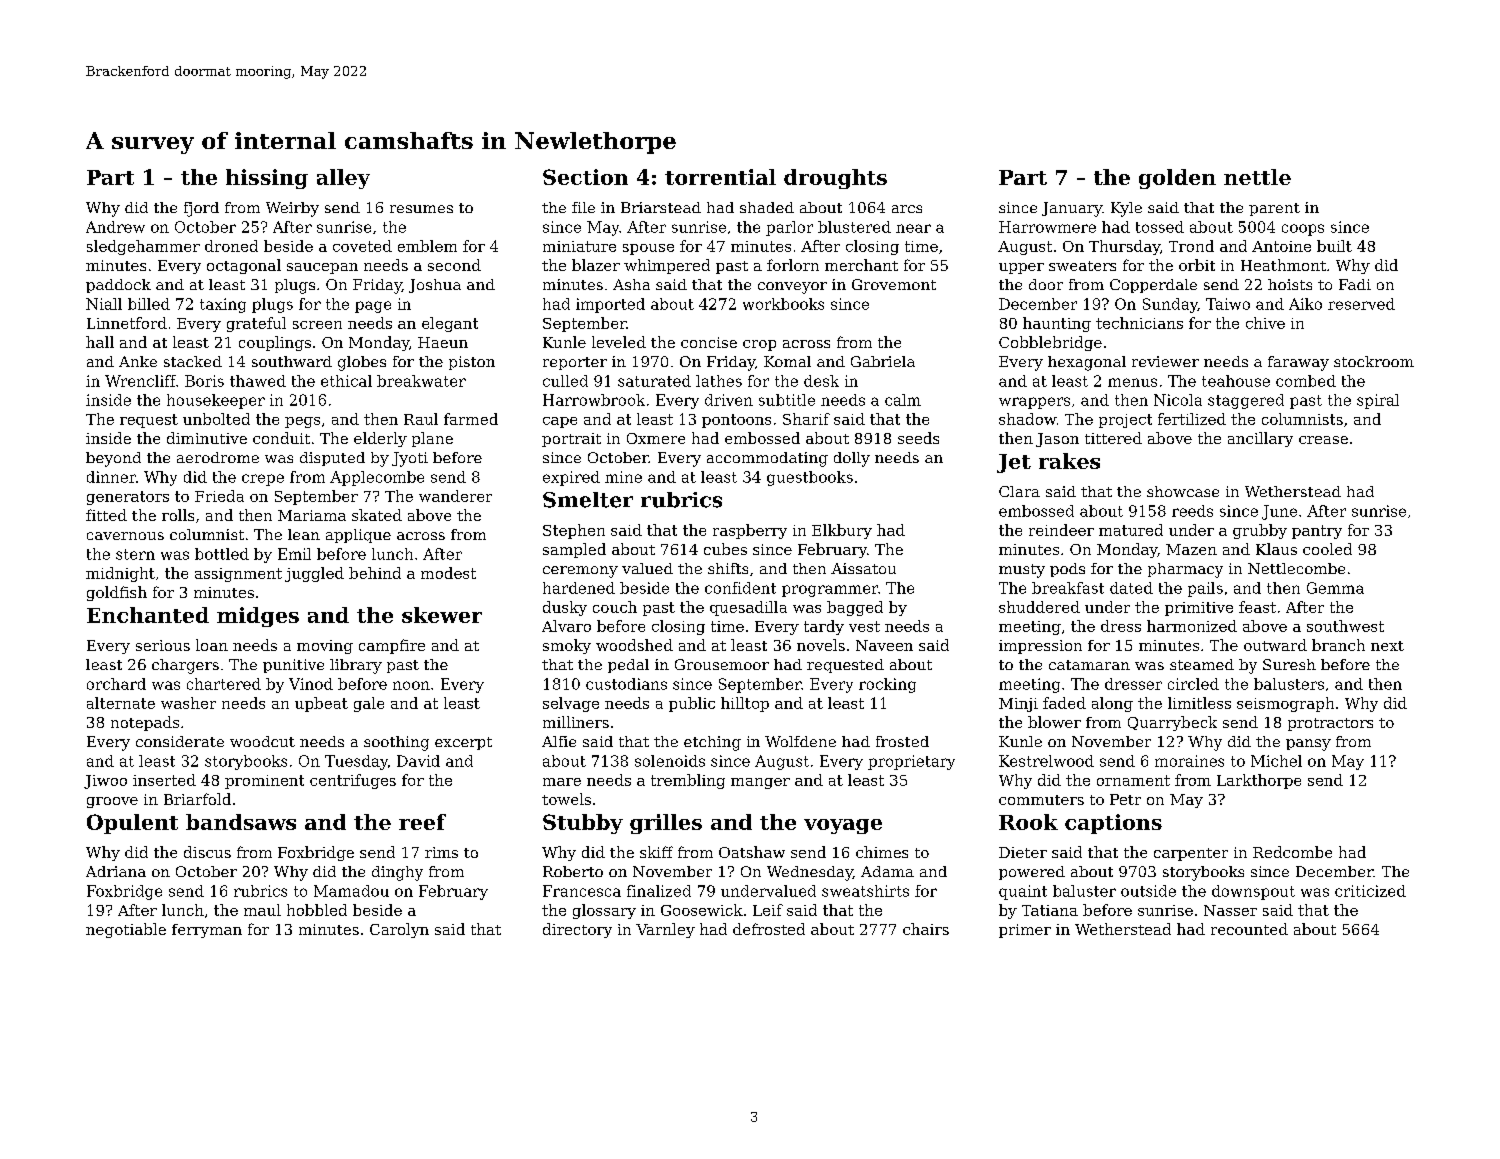  What do you see at coordinates (377, 478) in the screenshot?
I see `Applecombe` at bounding box center [377, 478].
